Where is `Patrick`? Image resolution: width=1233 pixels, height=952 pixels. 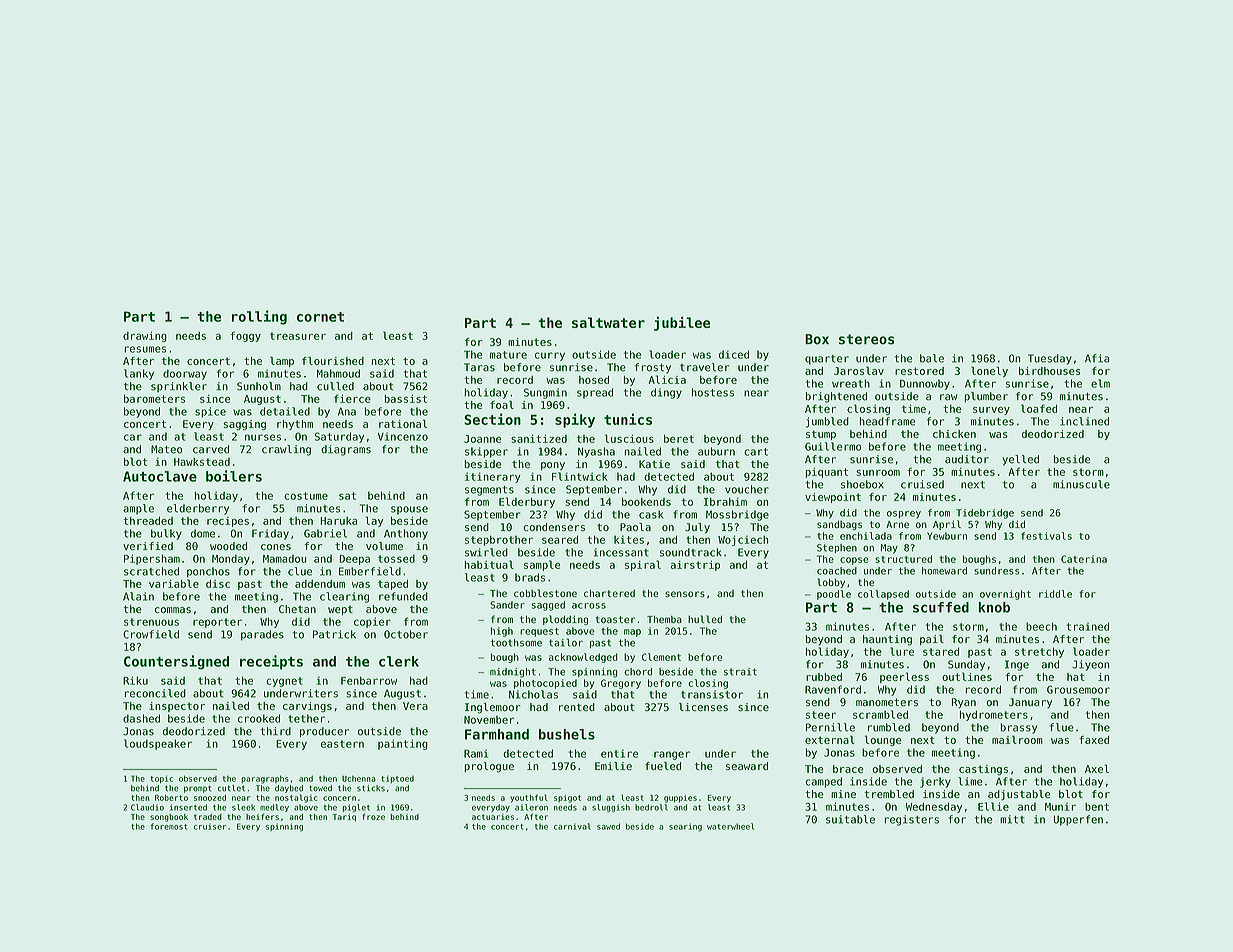 Patrick is located at coordinates (334, 634).
